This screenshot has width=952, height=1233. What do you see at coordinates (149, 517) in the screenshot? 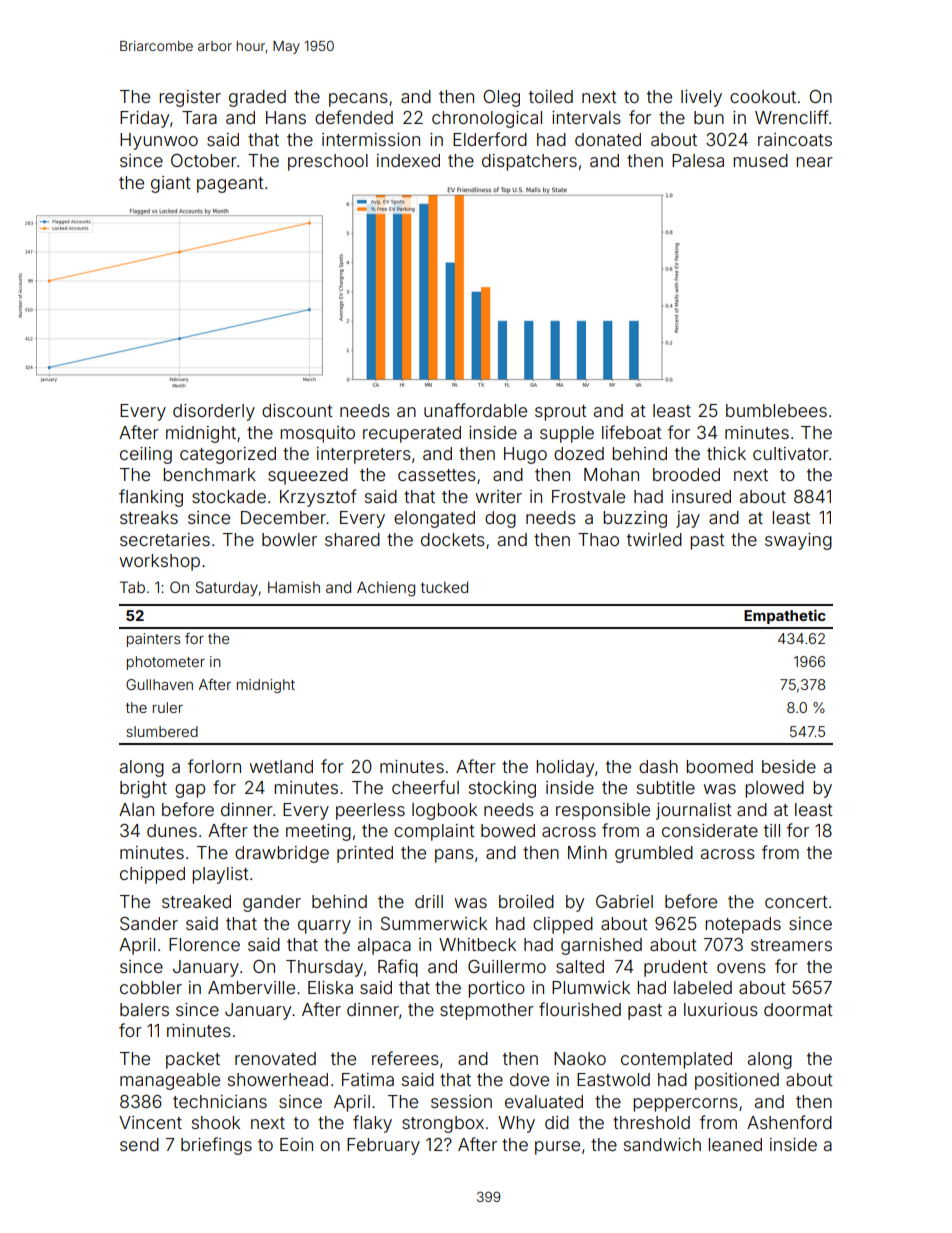
I see `streaks` at bounding box center [149, 517].
